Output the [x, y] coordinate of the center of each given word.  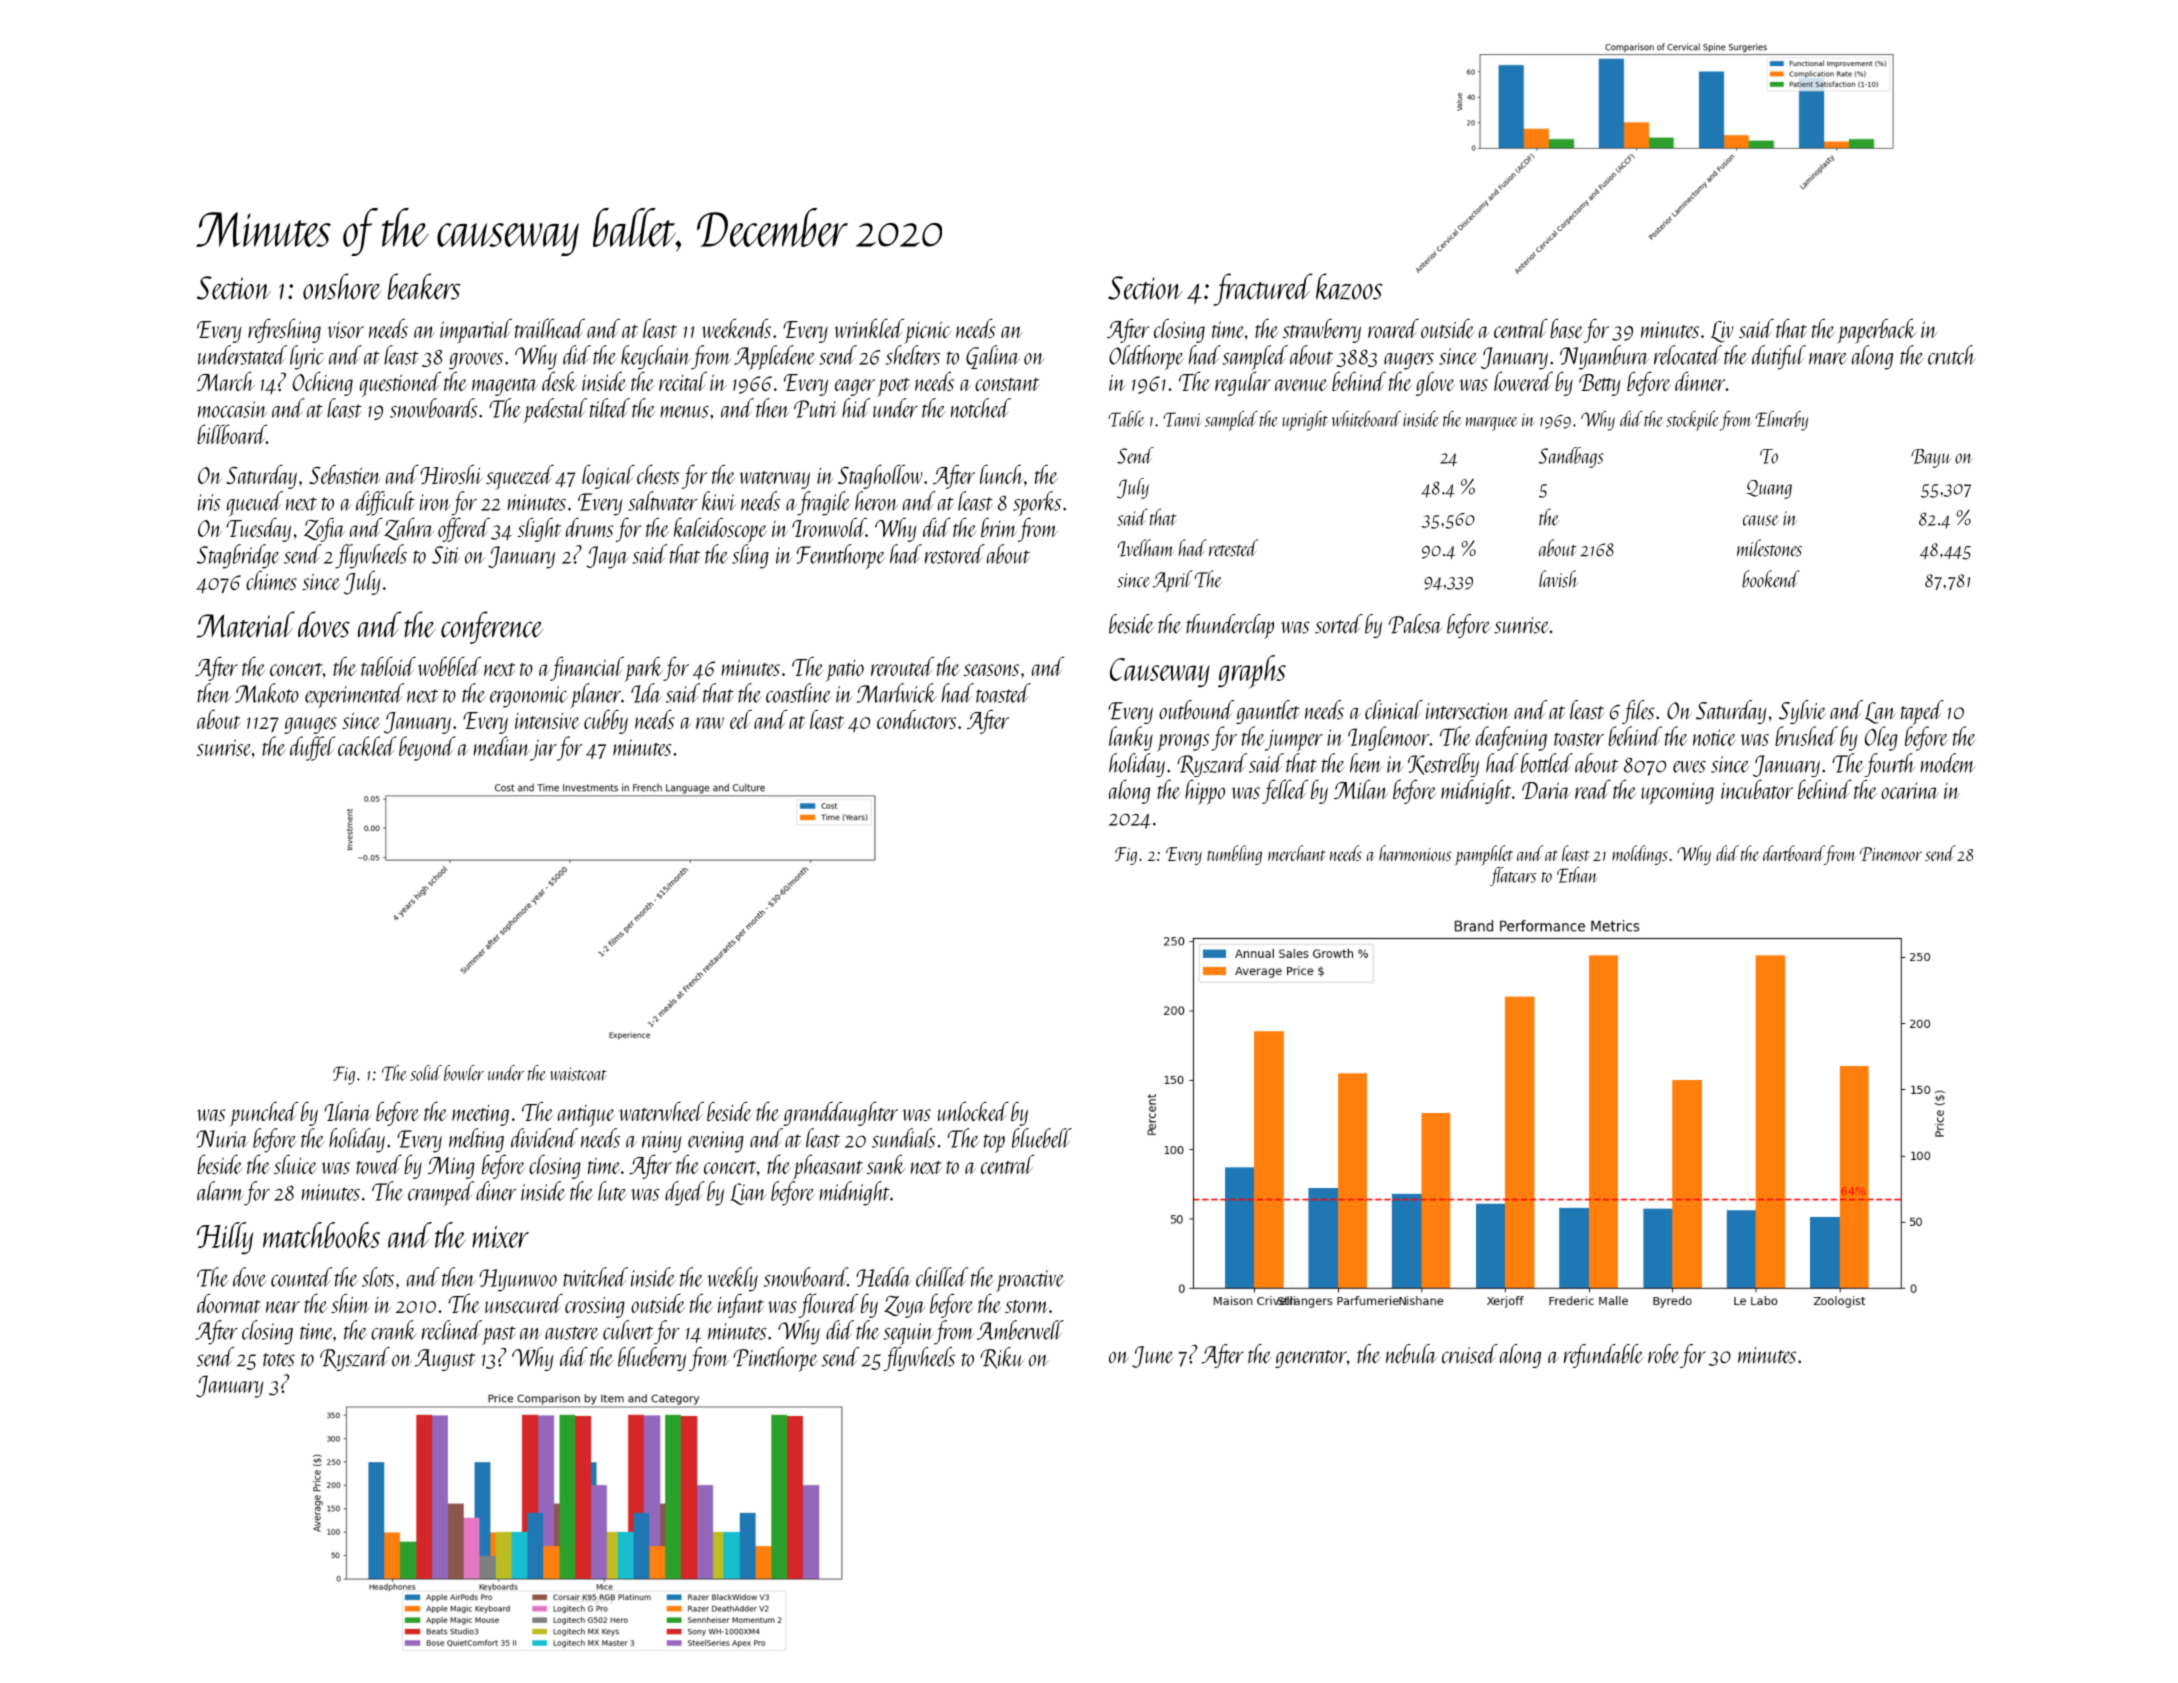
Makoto [267, 693]
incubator [1757, 789]
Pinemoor [1891, 854]
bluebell [1042, 1138]
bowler [464, 1073]
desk [559, 381]
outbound [1196, 710]
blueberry [652, 1359]
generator [1311, 1359]
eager [855, 387]
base [1566, 328]
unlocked [973, 1111]
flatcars [1513, 876]
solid [426, 1073]
